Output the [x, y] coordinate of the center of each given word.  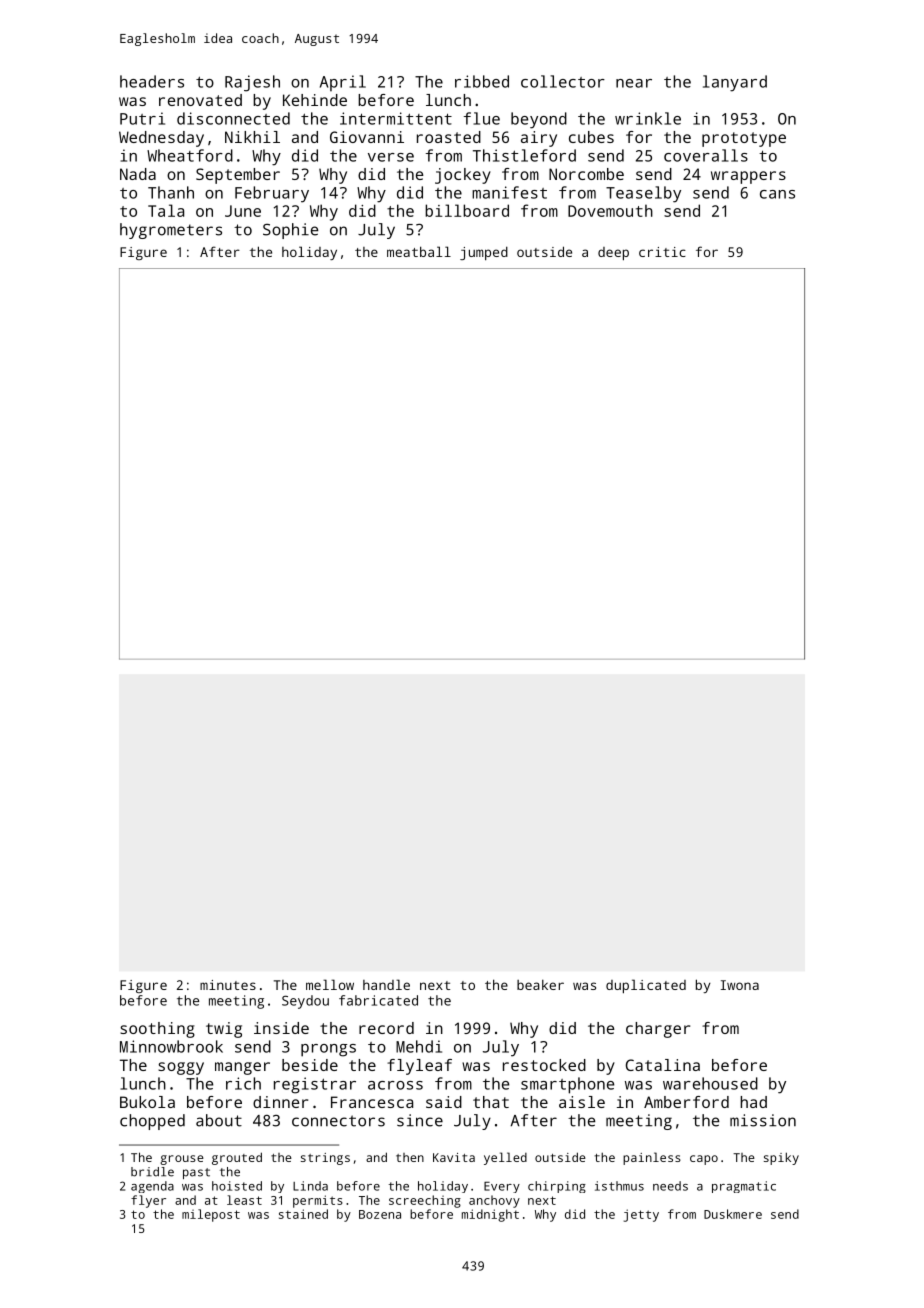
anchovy [494, 1201]
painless [652, 1158]
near [634, 83]
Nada [138, 174]
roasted [449, 137]
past [196, 1173]
